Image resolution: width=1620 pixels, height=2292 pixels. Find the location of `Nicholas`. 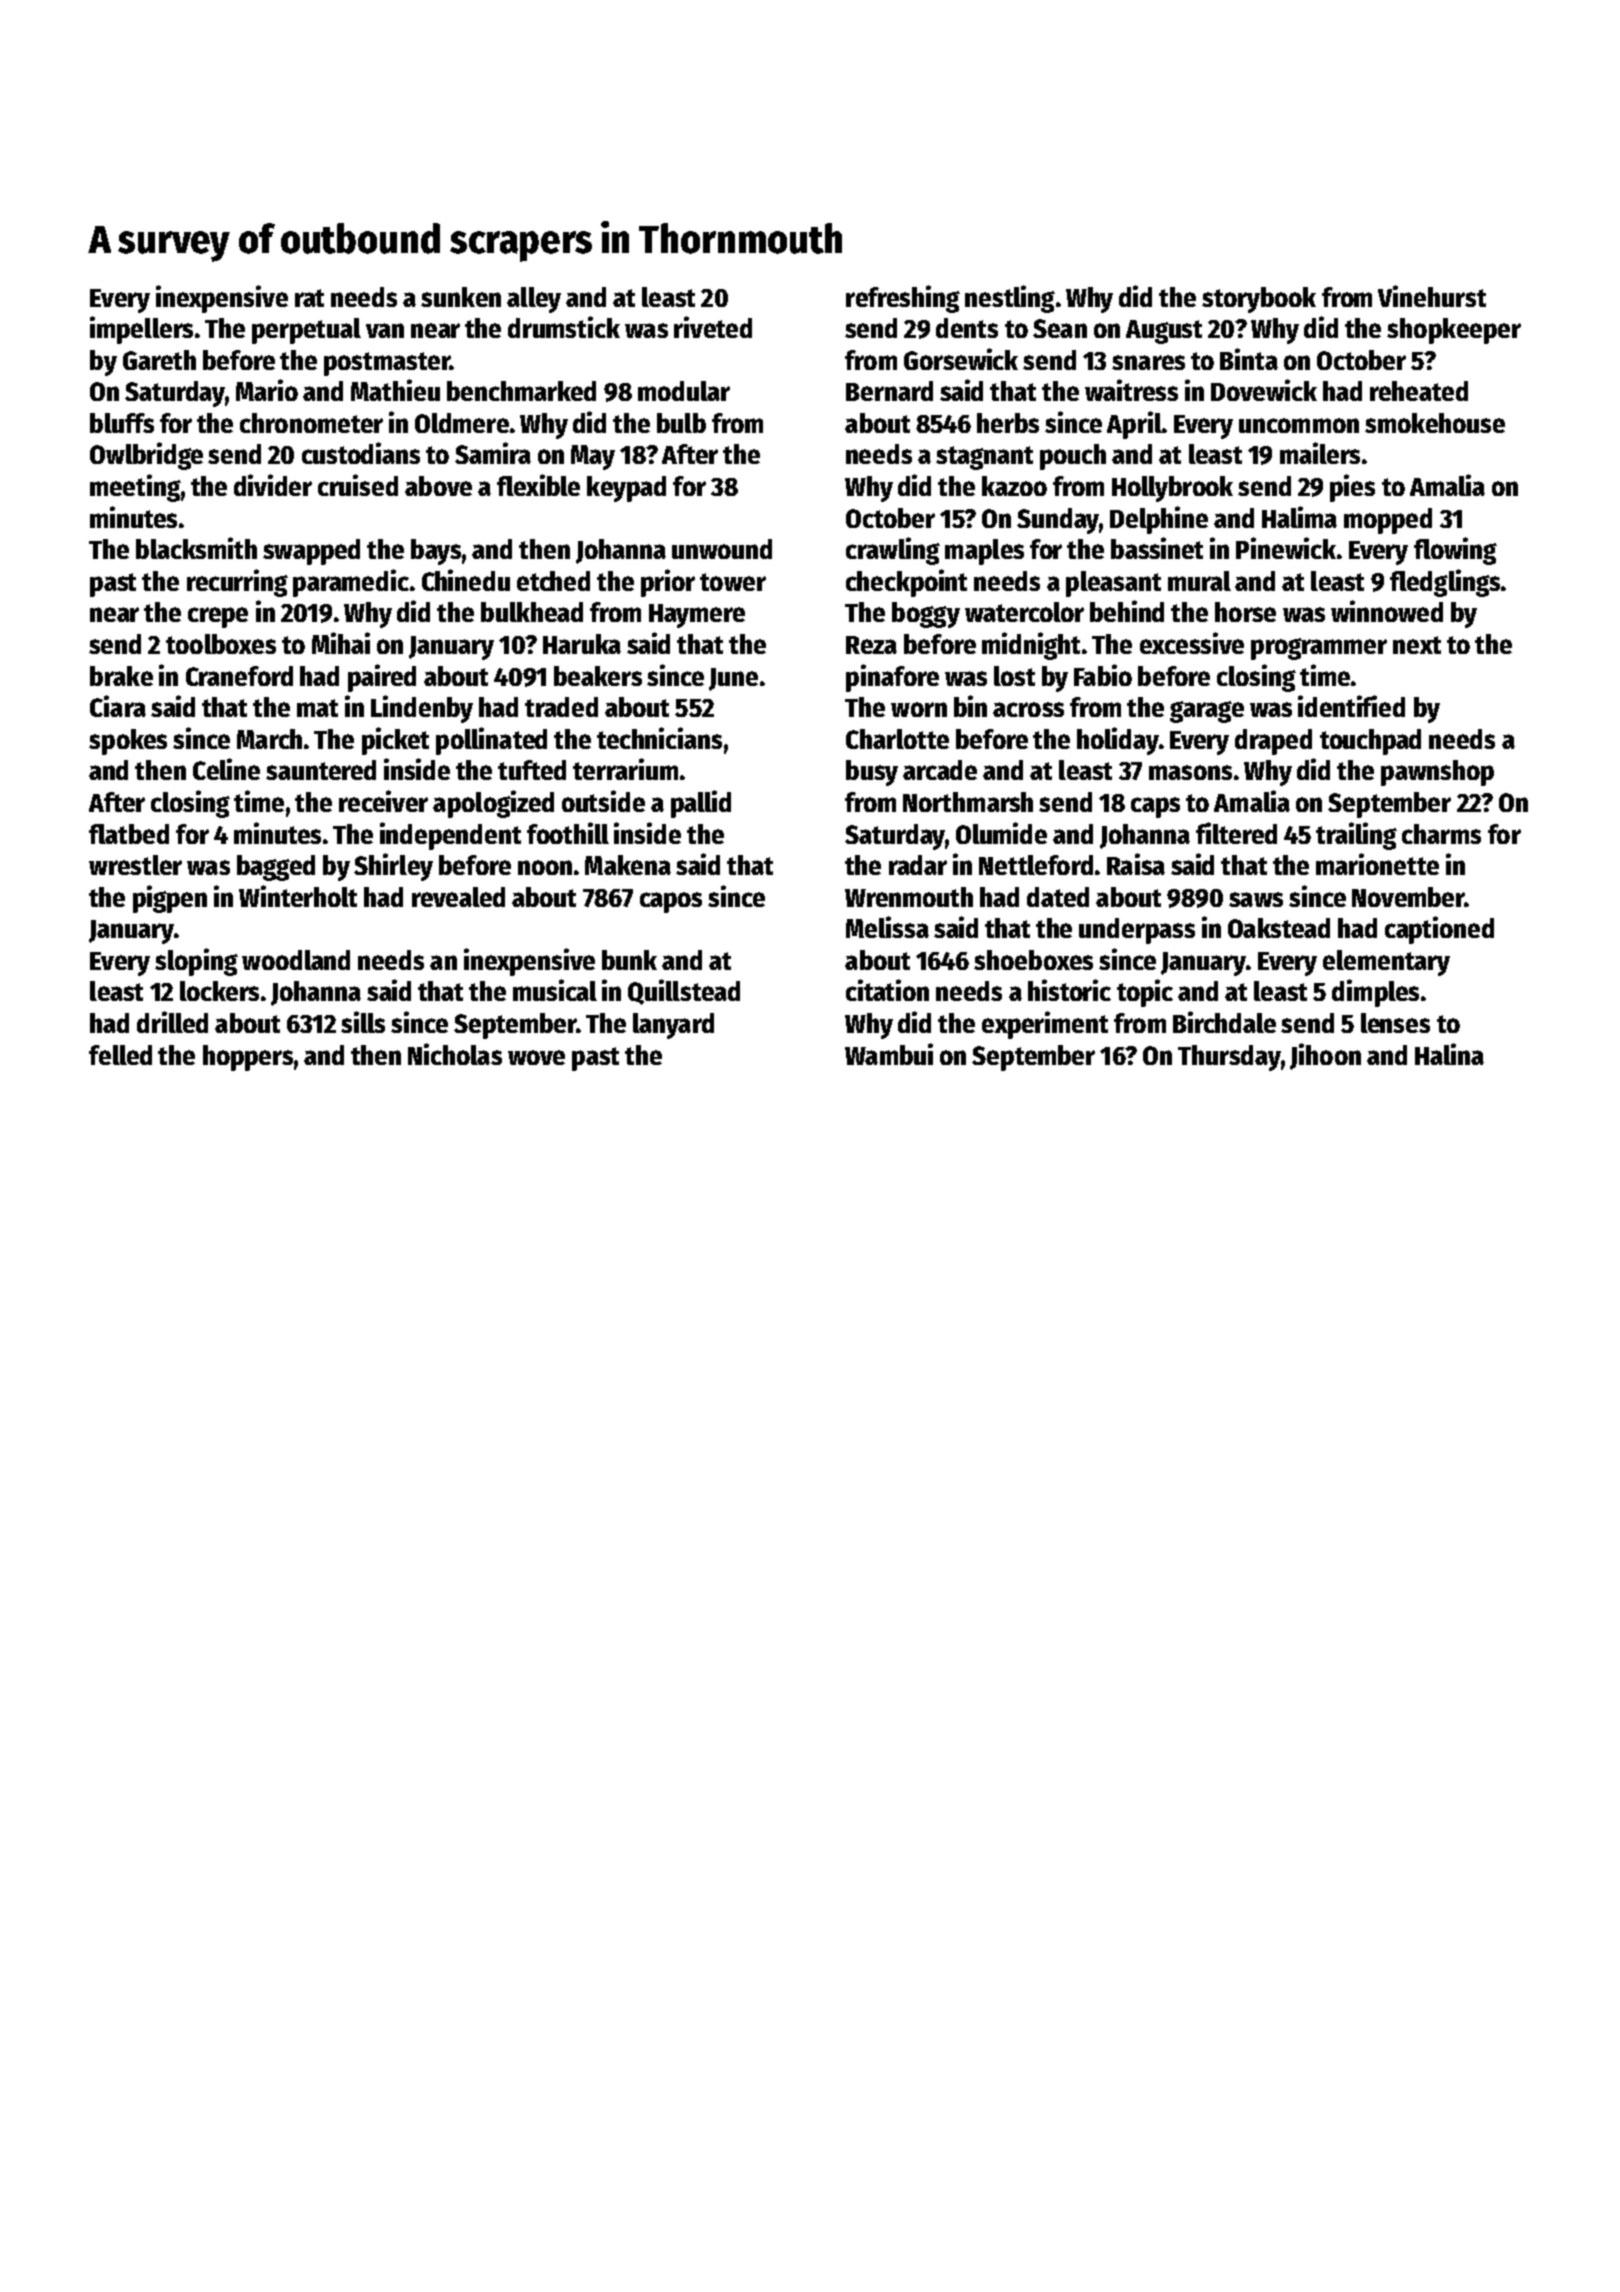

Nicholas is located at coordinates (455, 1054).
